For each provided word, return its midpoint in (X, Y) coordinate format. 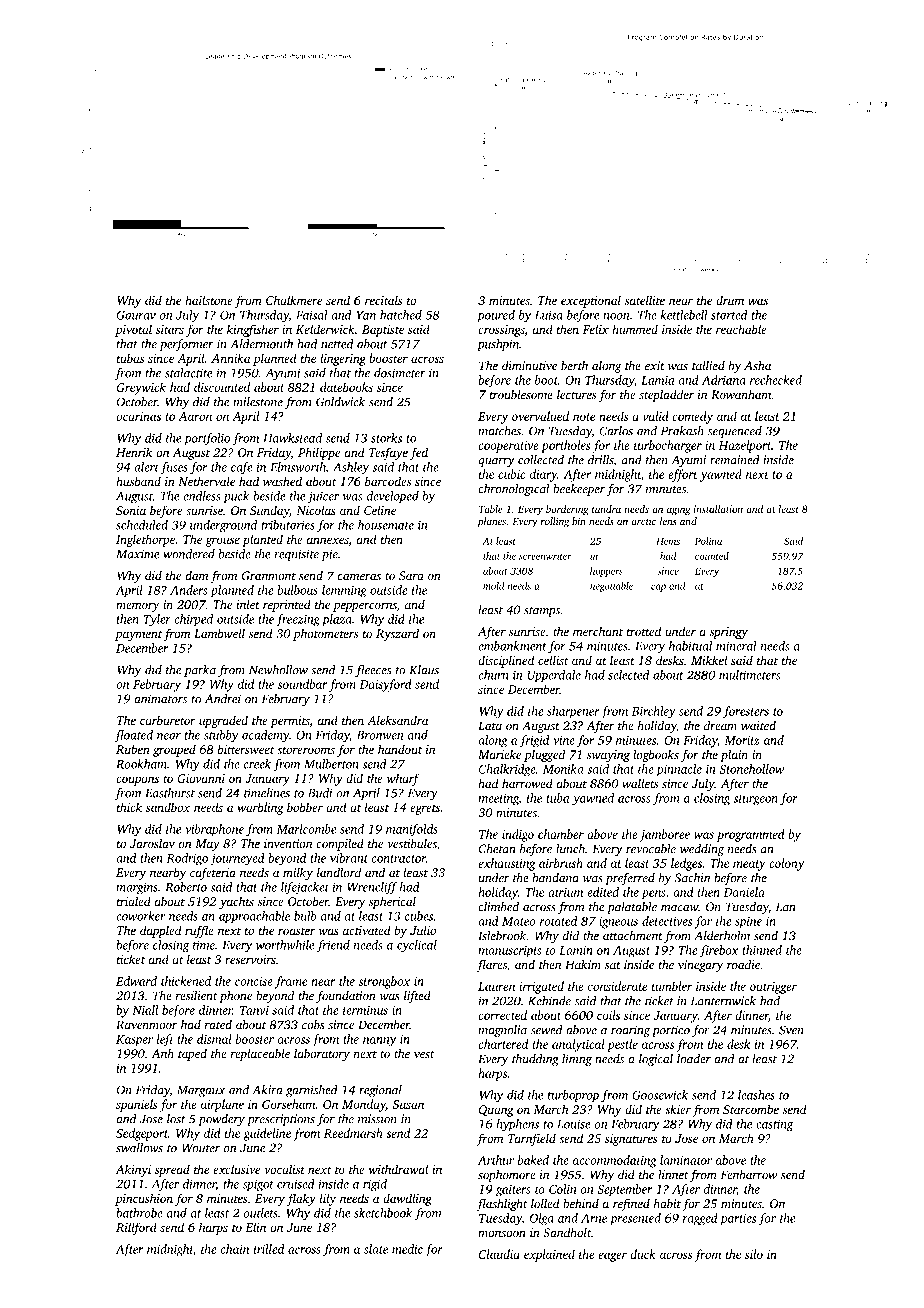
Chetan (497, 849)
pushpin (498, 345)
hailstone (209, 300)
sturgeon (755, 800)
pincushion (144, 1199)
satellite (645, 300)
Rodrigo (187, 859)
